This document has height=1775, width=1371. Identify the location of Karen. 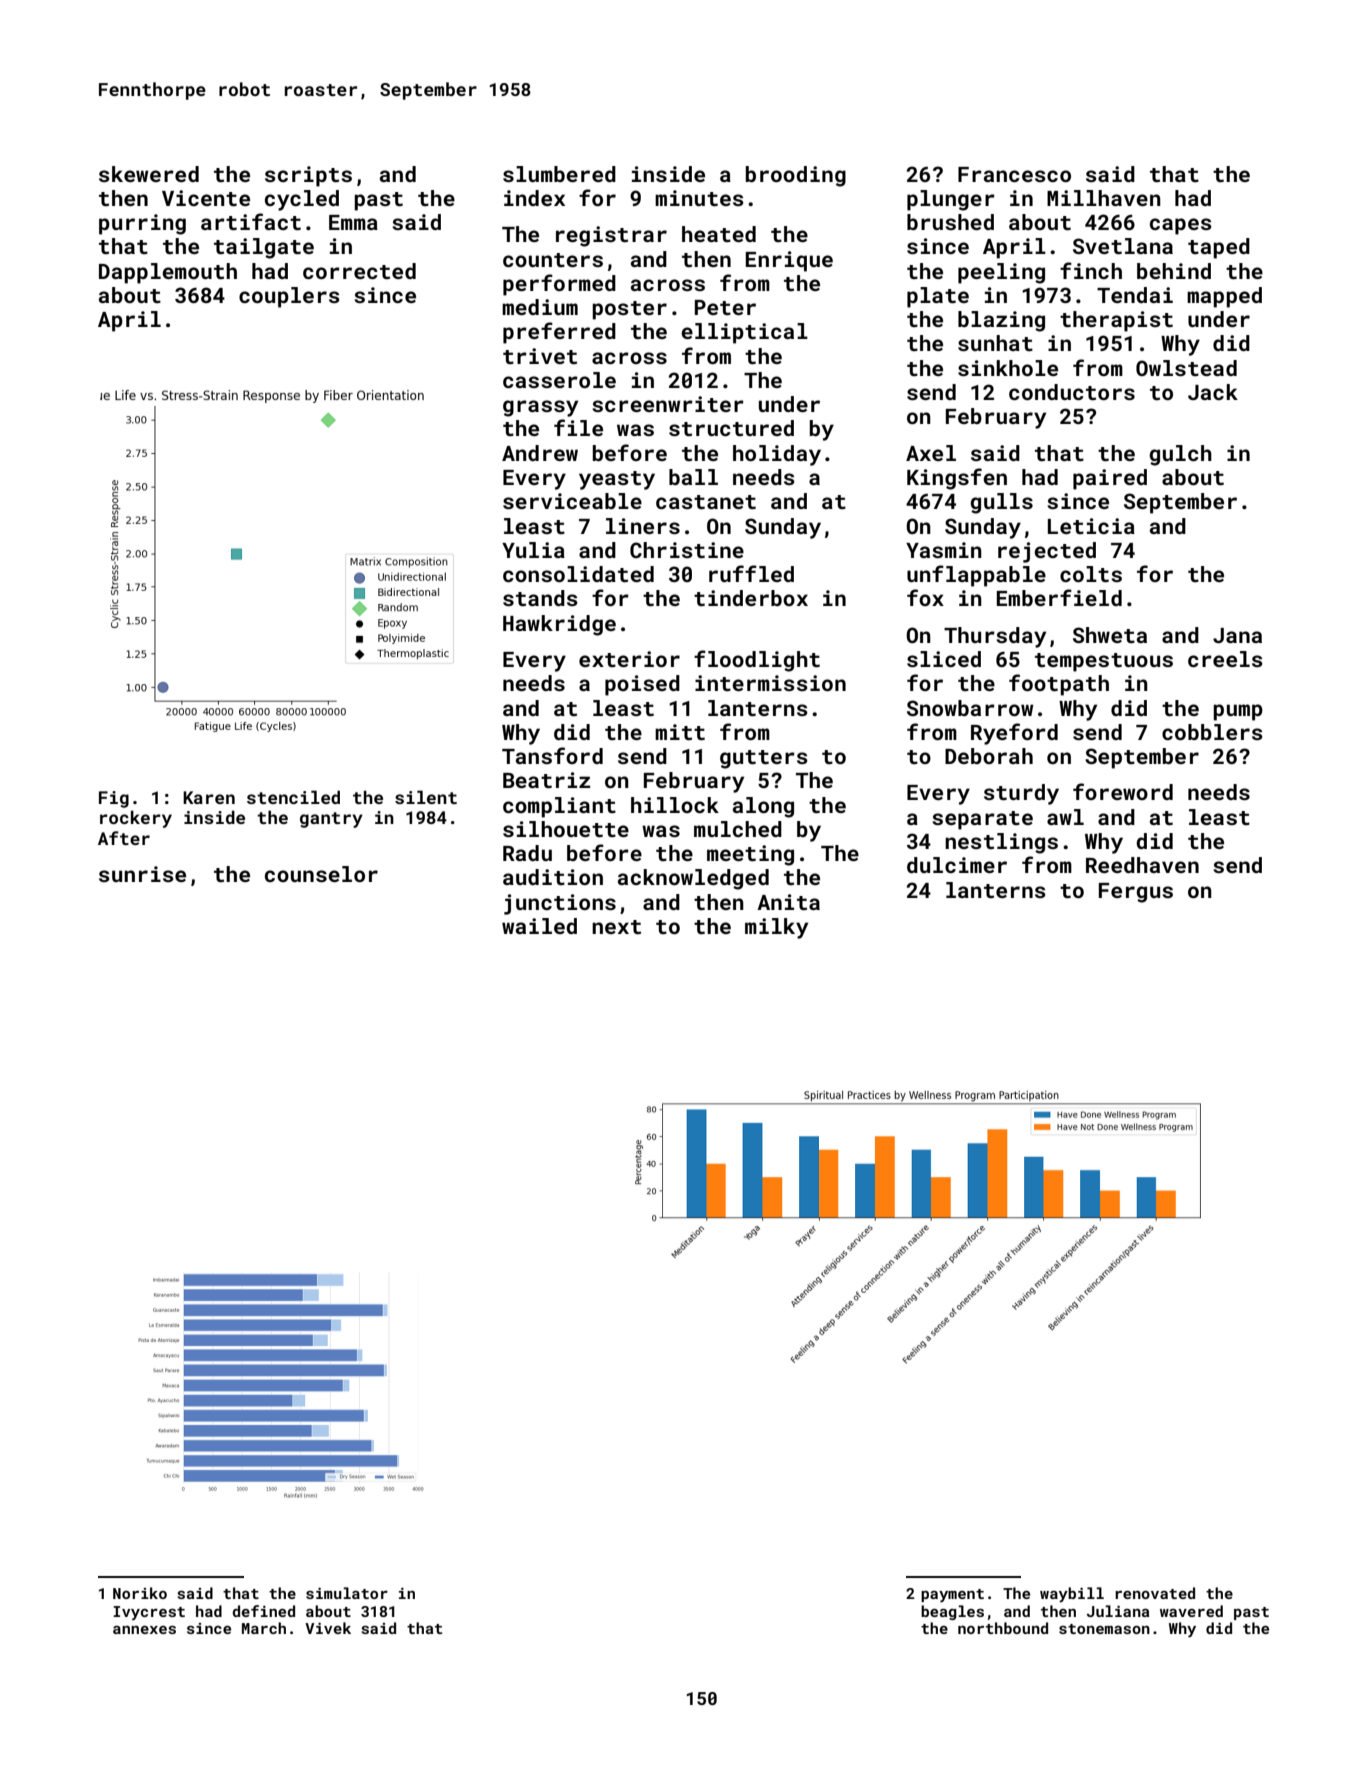
(209, 797).
